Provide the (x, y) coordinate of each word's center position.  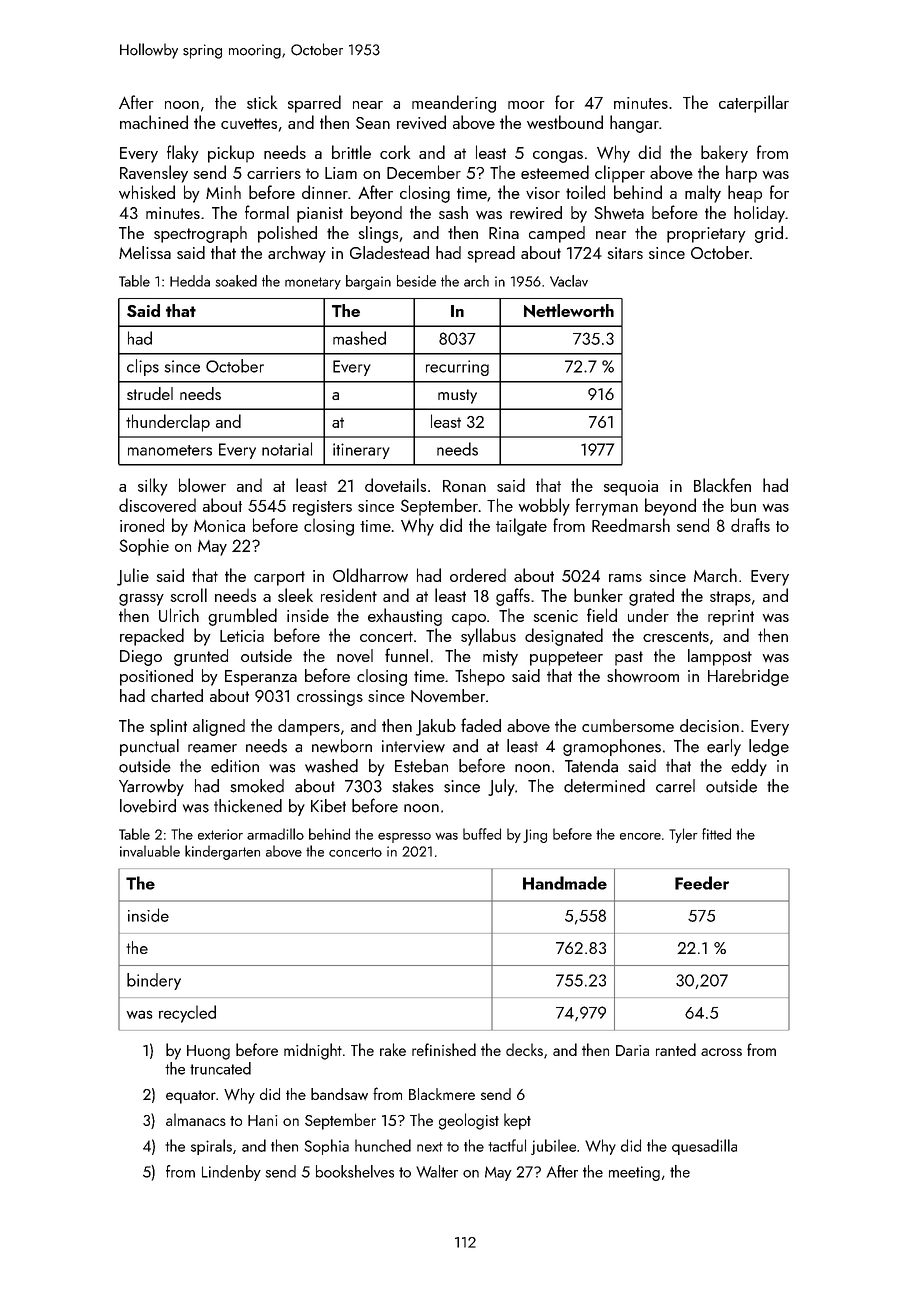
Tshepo (480, 677)
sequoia (631, 488)
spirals (211, 1147)
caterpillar (754, 104)
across (721, 1052)
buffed (482, 834)
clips (143, 367)
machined (154, 122)
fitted (716, 834)
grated (651, 597)
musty (457, 396)
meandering (454, 104)
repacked (152, 637)
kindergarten (222, 852)
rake (393, 1049)
